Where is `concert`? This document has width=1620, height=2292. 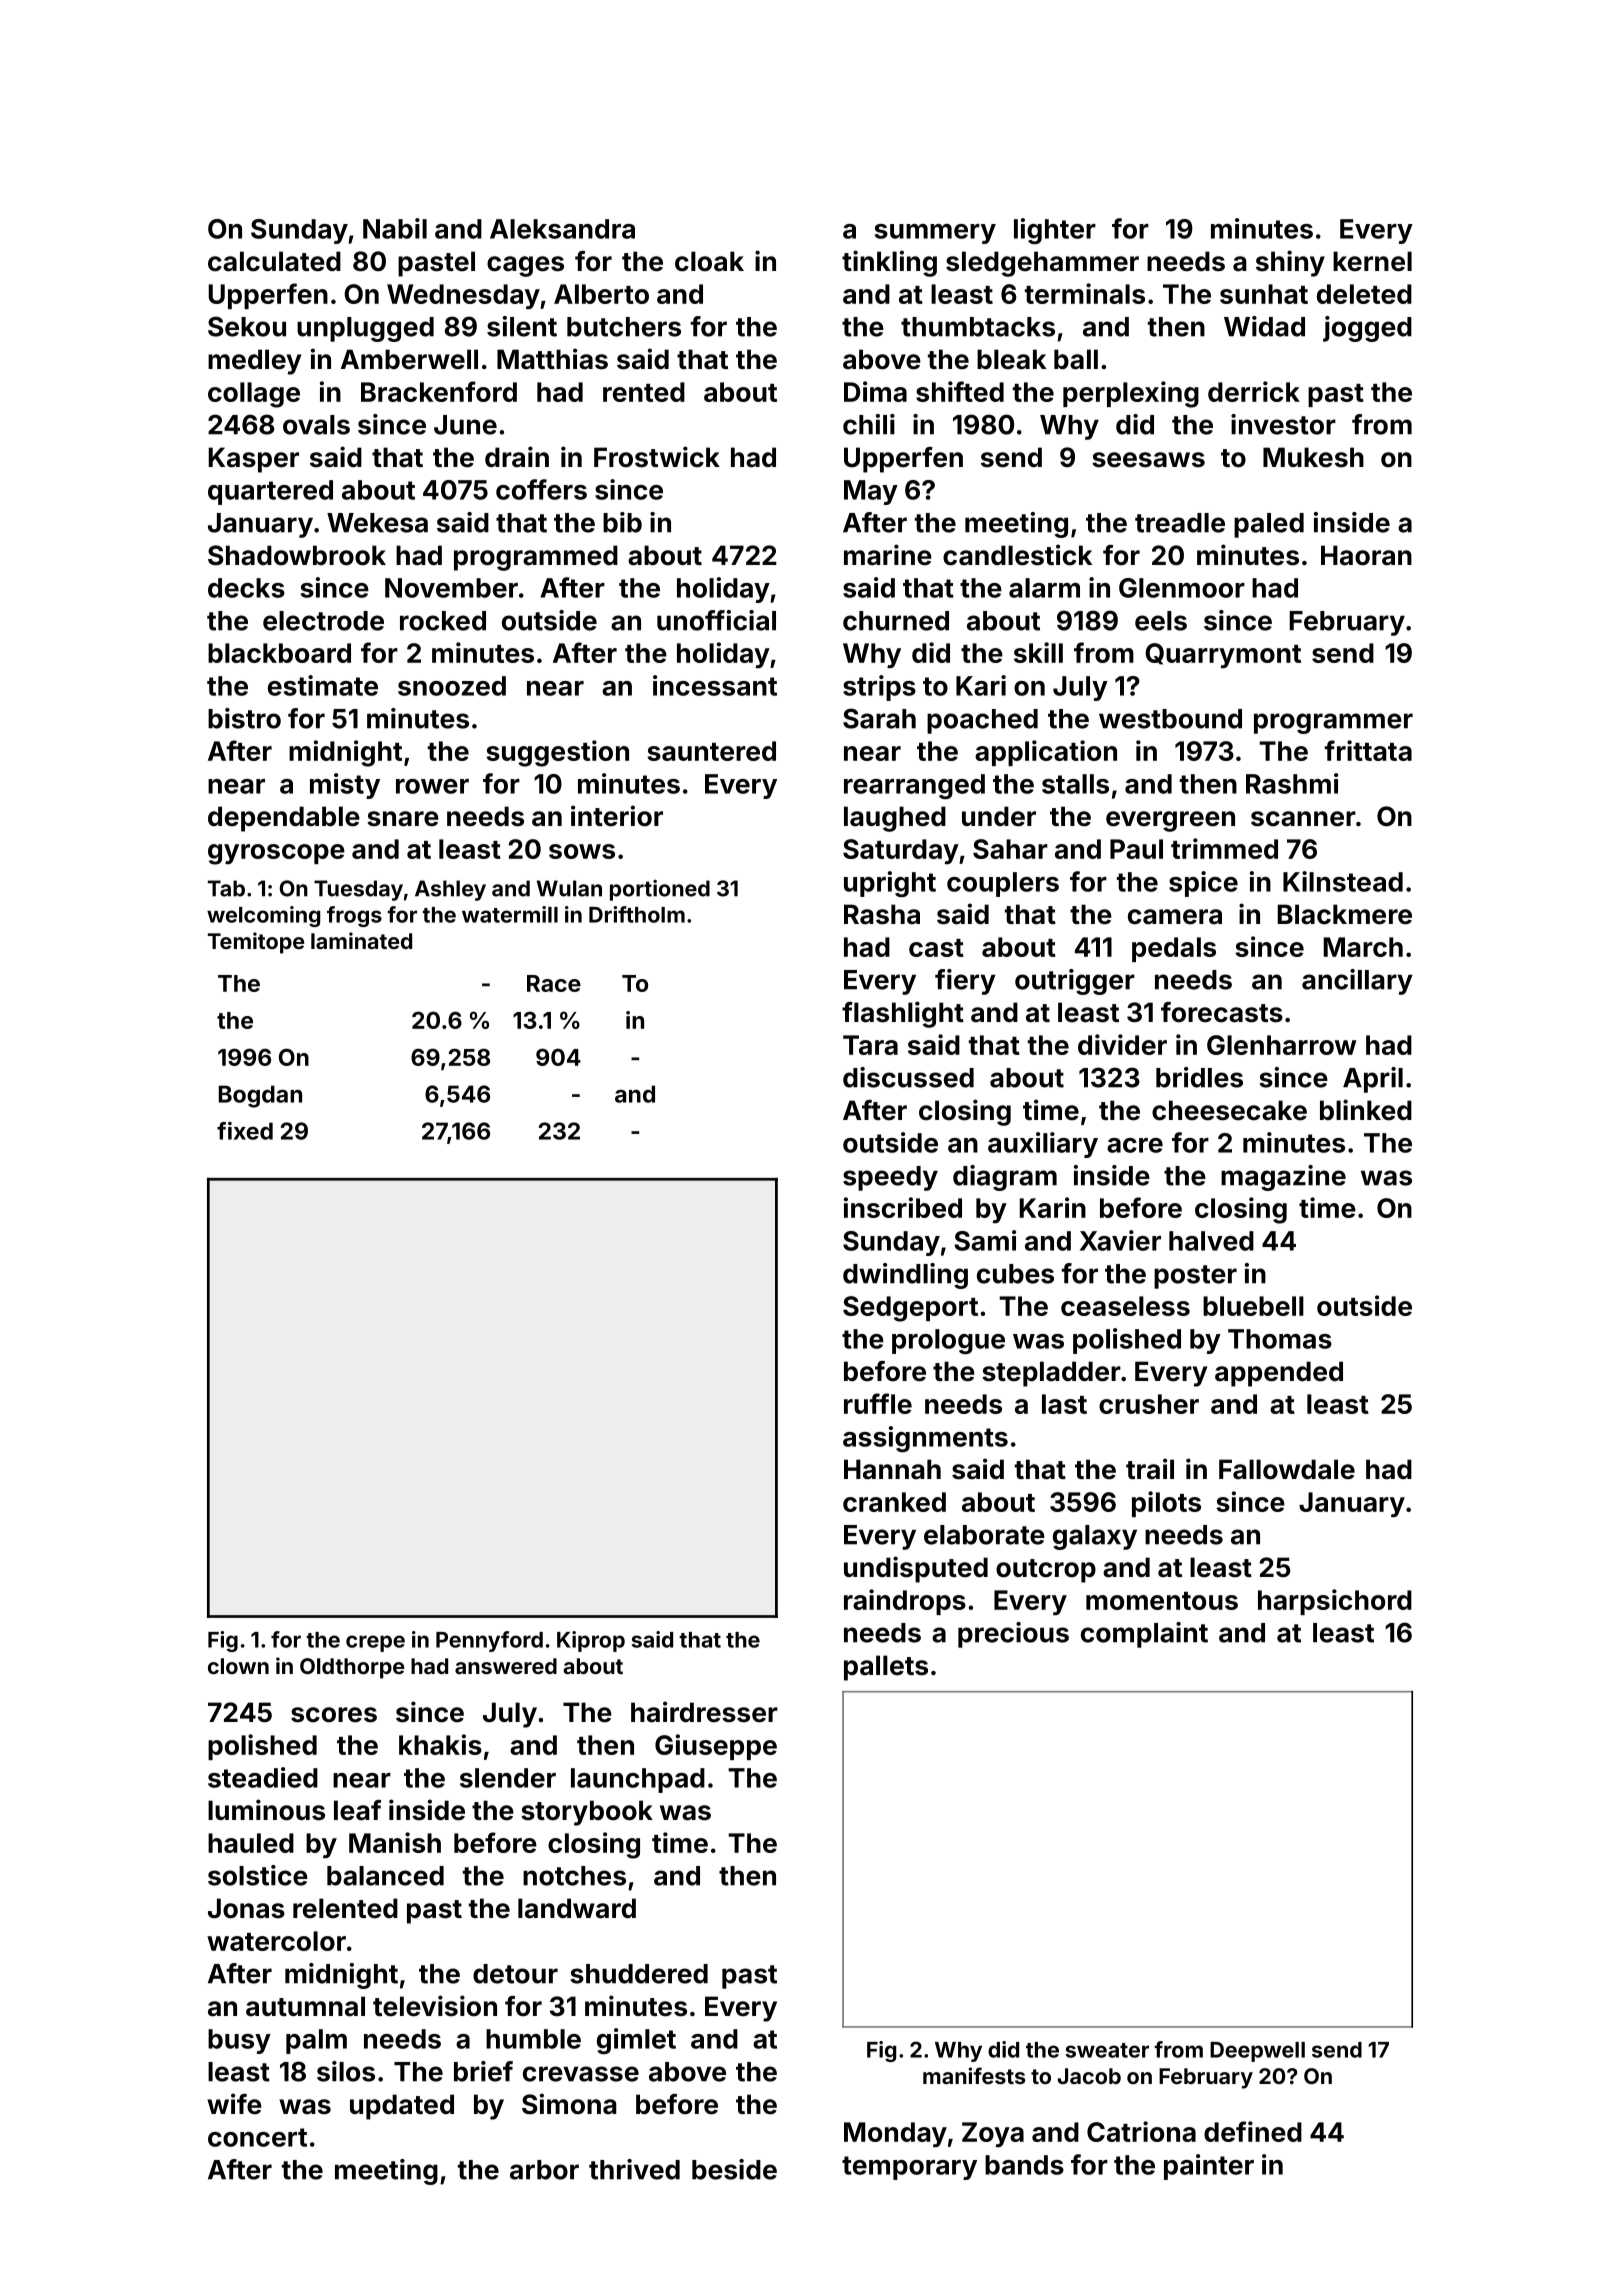 concert is located at coordinates (257, 2137).
